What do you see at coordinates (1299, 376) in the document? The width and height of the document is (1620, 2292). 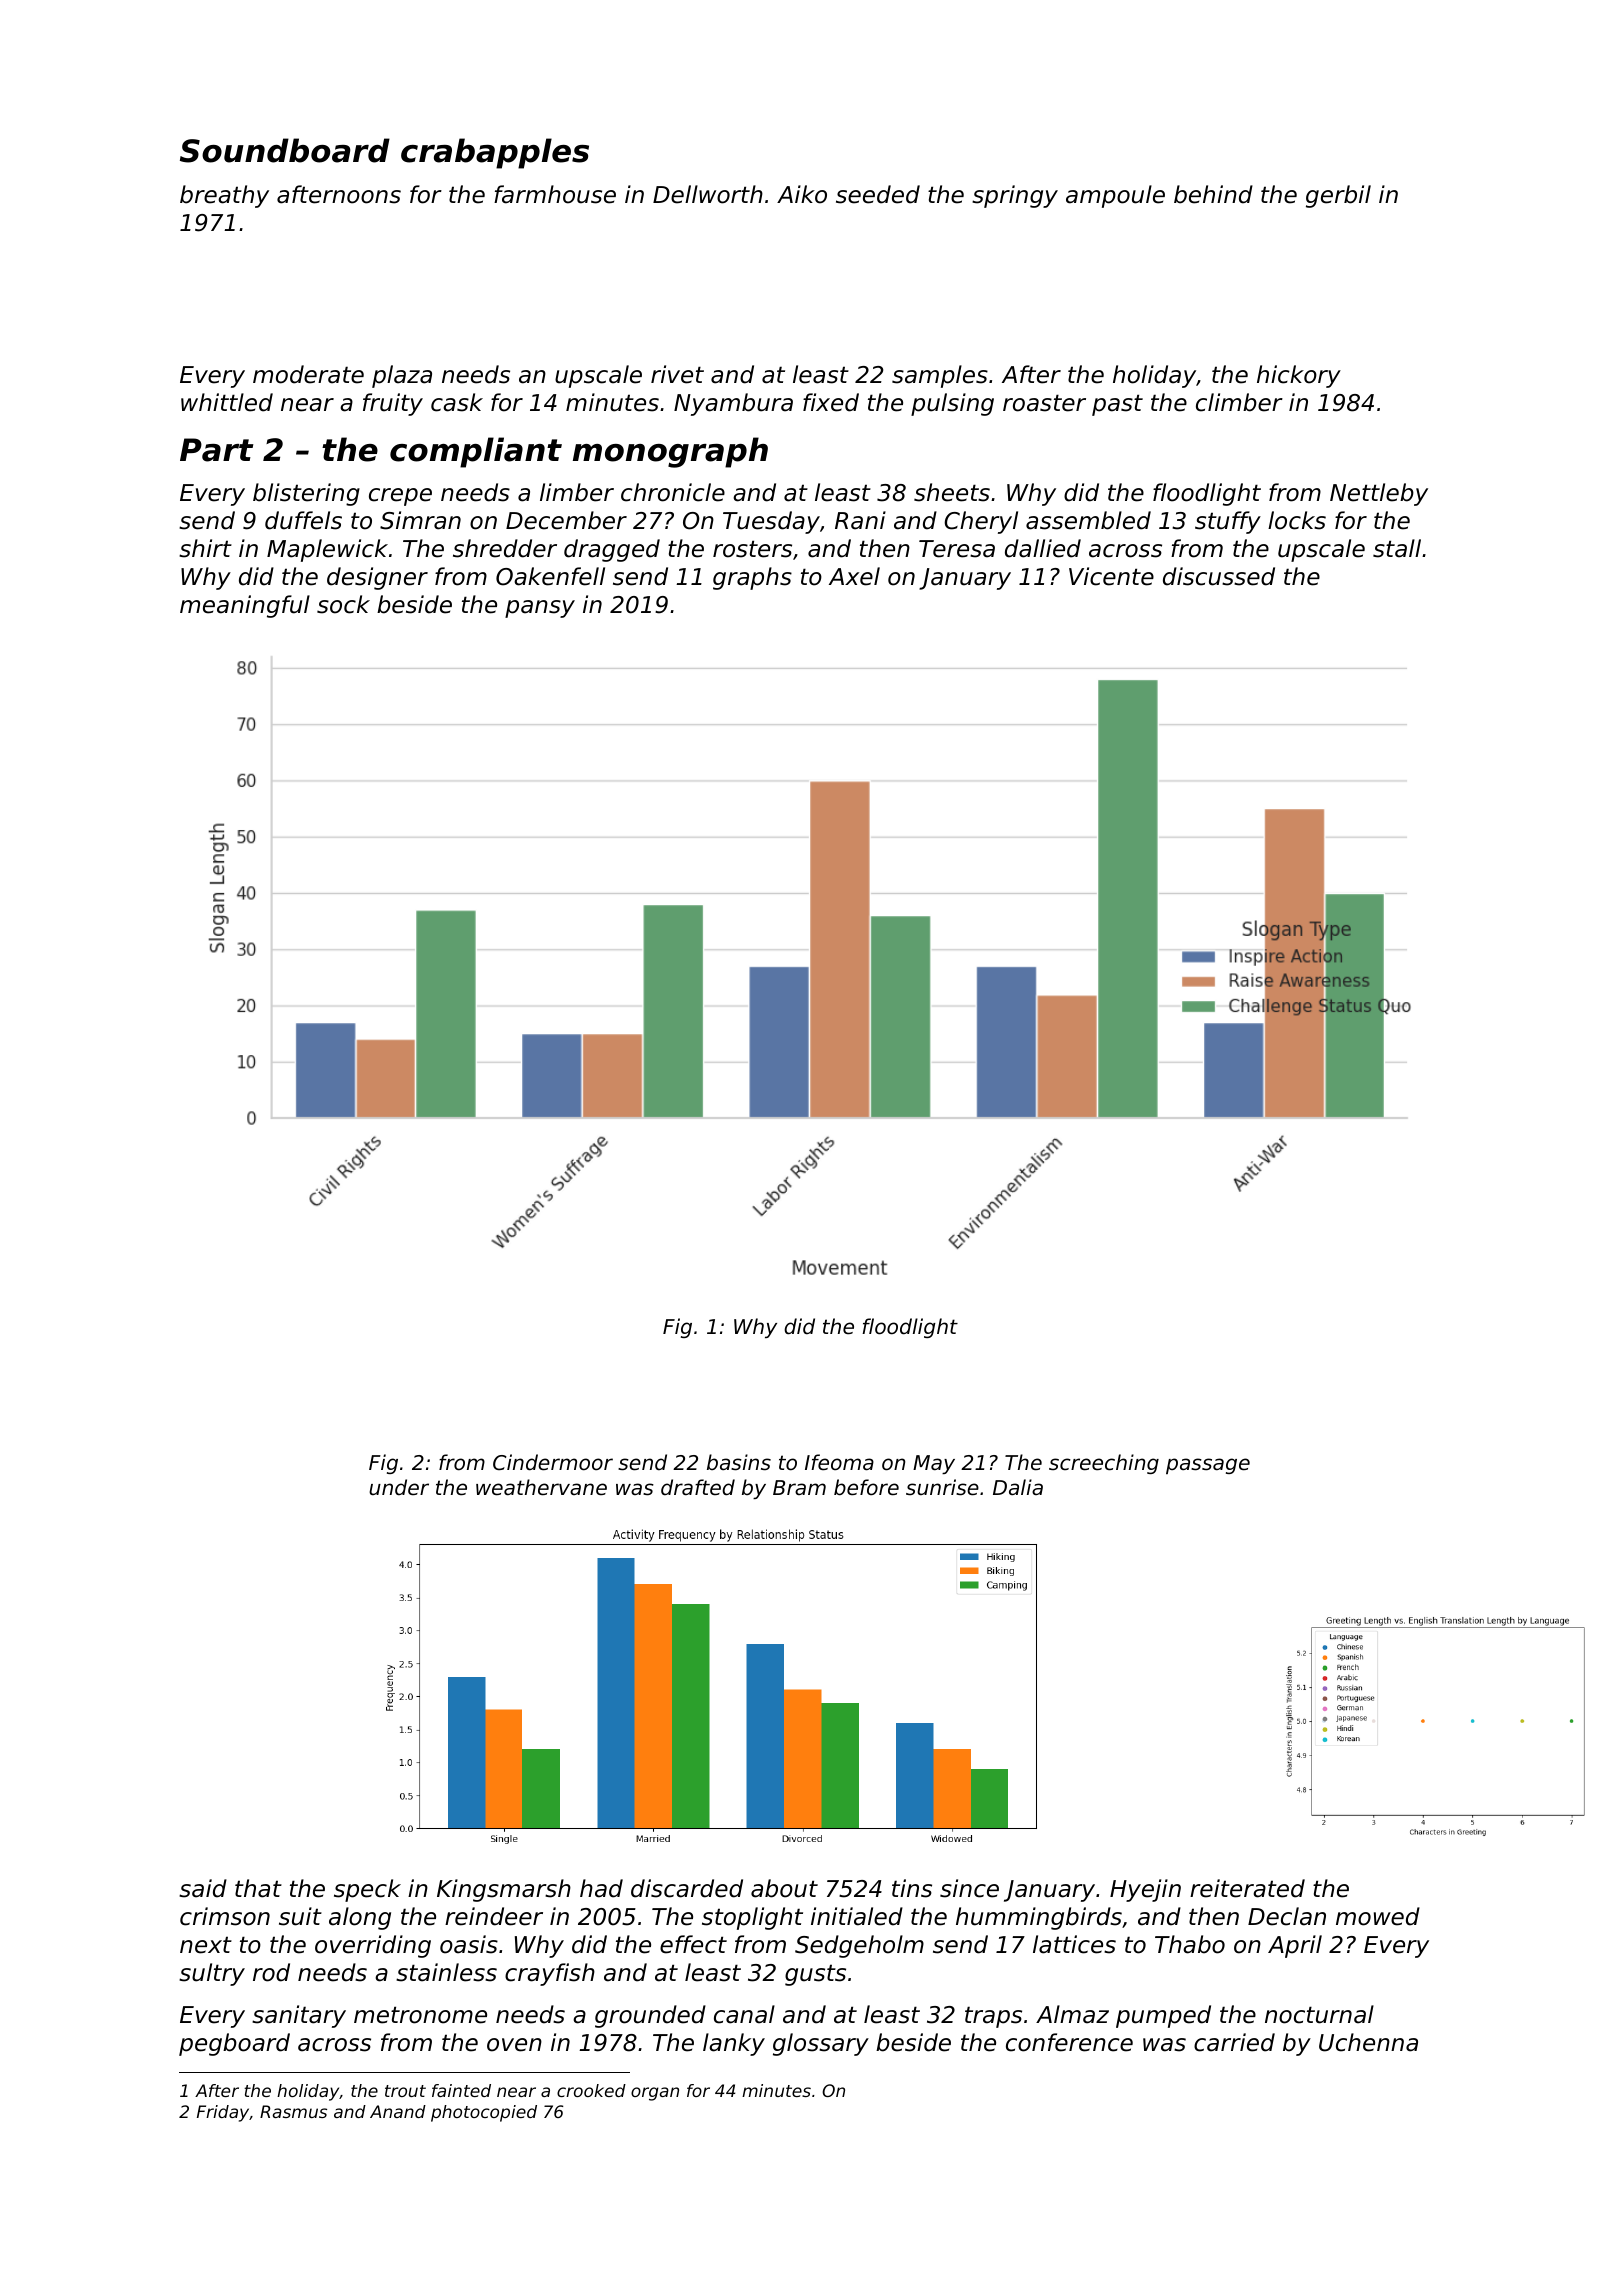 I see `hickory` at bounding box center [1299, 376].
